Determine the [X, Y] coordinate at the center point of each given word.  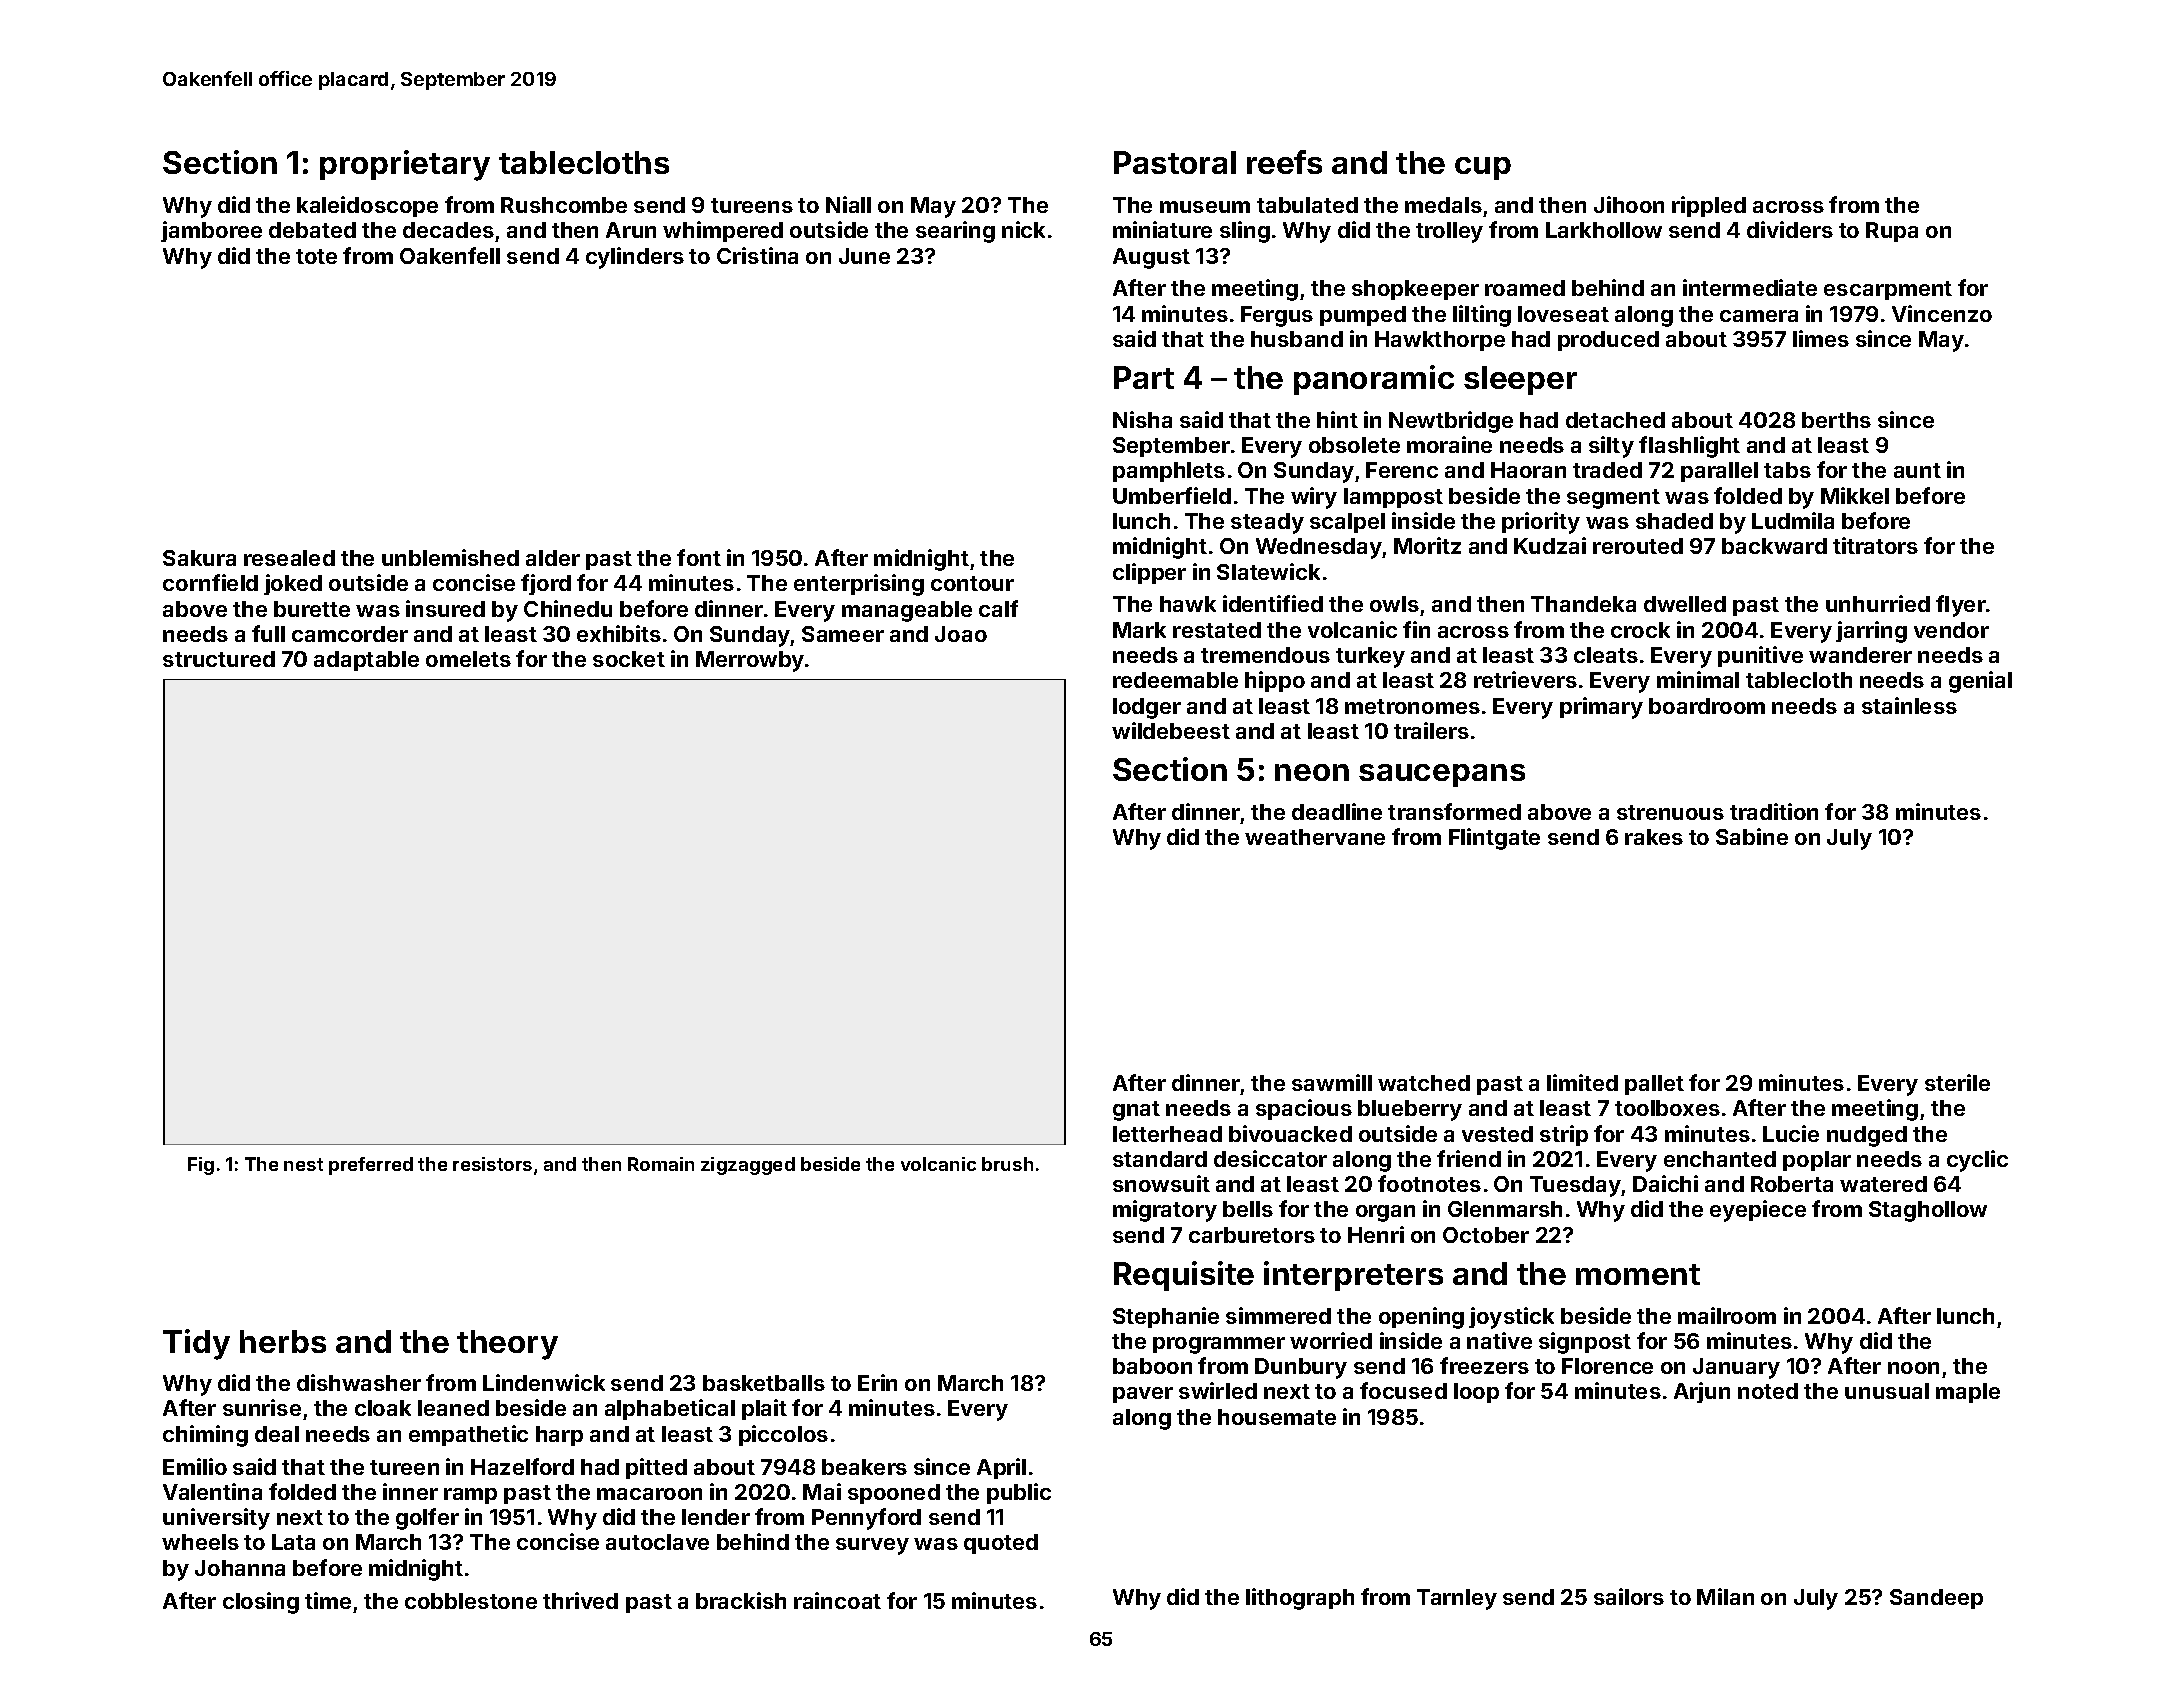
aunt [1917, 470]
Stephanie [1166, 1317]
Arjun [1702, 1392]
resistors [492, 1164]
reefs [1284, 162]
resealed [289, 558]
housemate [1277, 1417]
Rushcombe [564, 205]
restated [1217, 630]
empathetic [468, 1435]
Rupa [1892, 232]
